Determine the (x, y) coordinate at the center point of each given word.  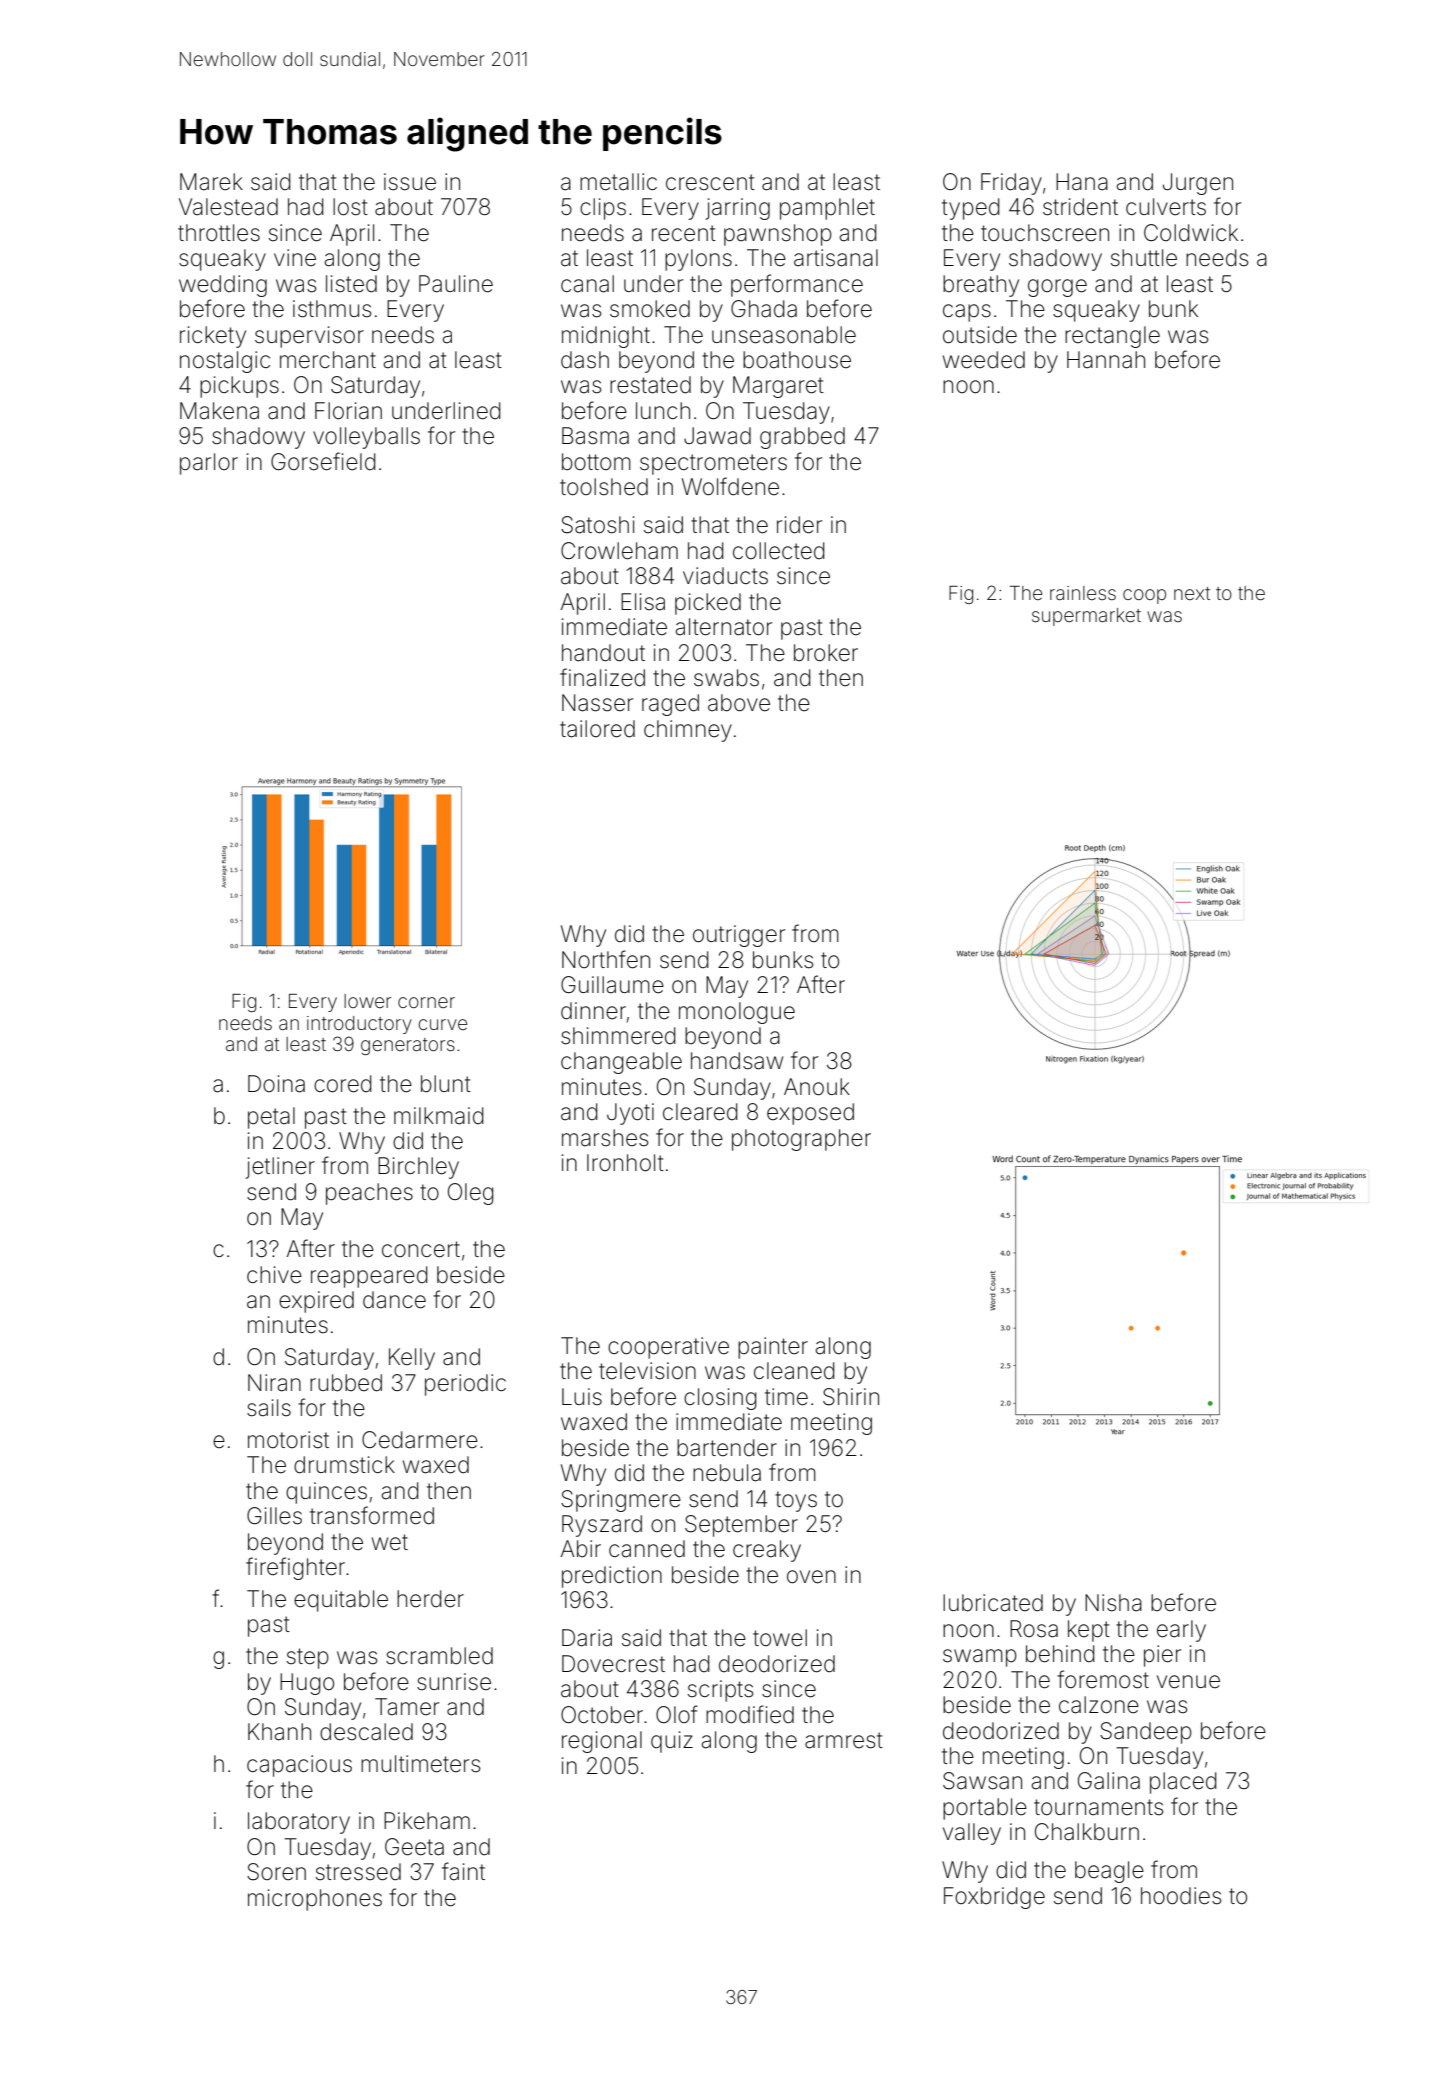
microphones (315, 1900)
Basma (595, 436)
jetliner (280, 1168)
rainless (1083, 593)
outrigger (739, 936)
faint (463, 1871)
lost (350, 207)
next (1192, 593)
